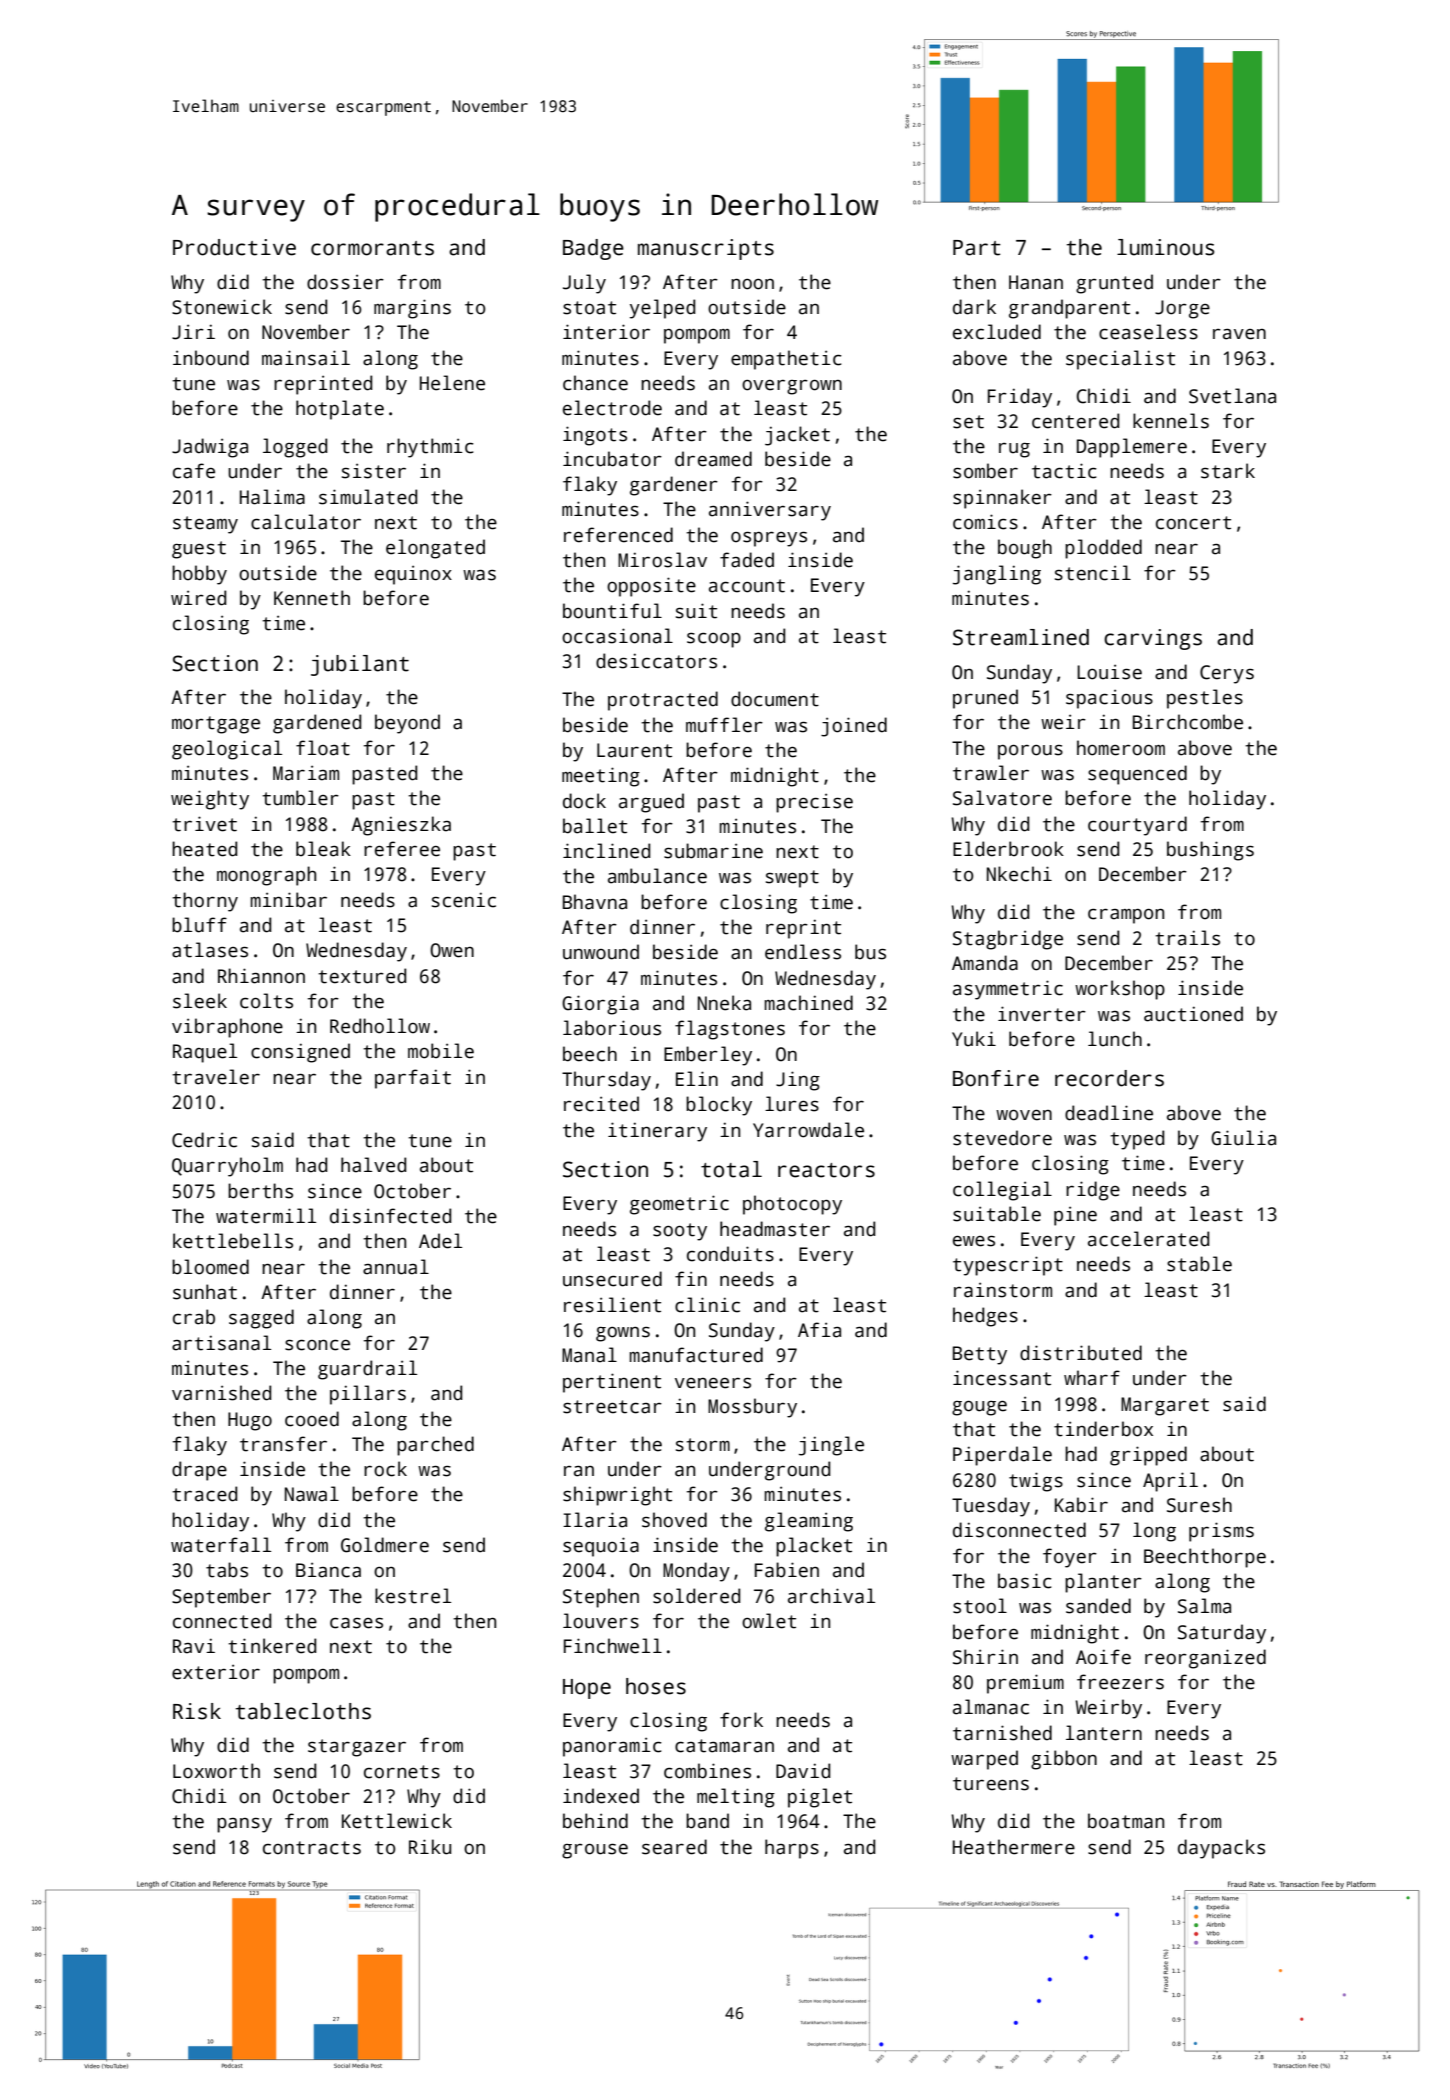  Describe the element at coordinates (204, 1140) in the screenshot. I see `Cedric` at that location.
